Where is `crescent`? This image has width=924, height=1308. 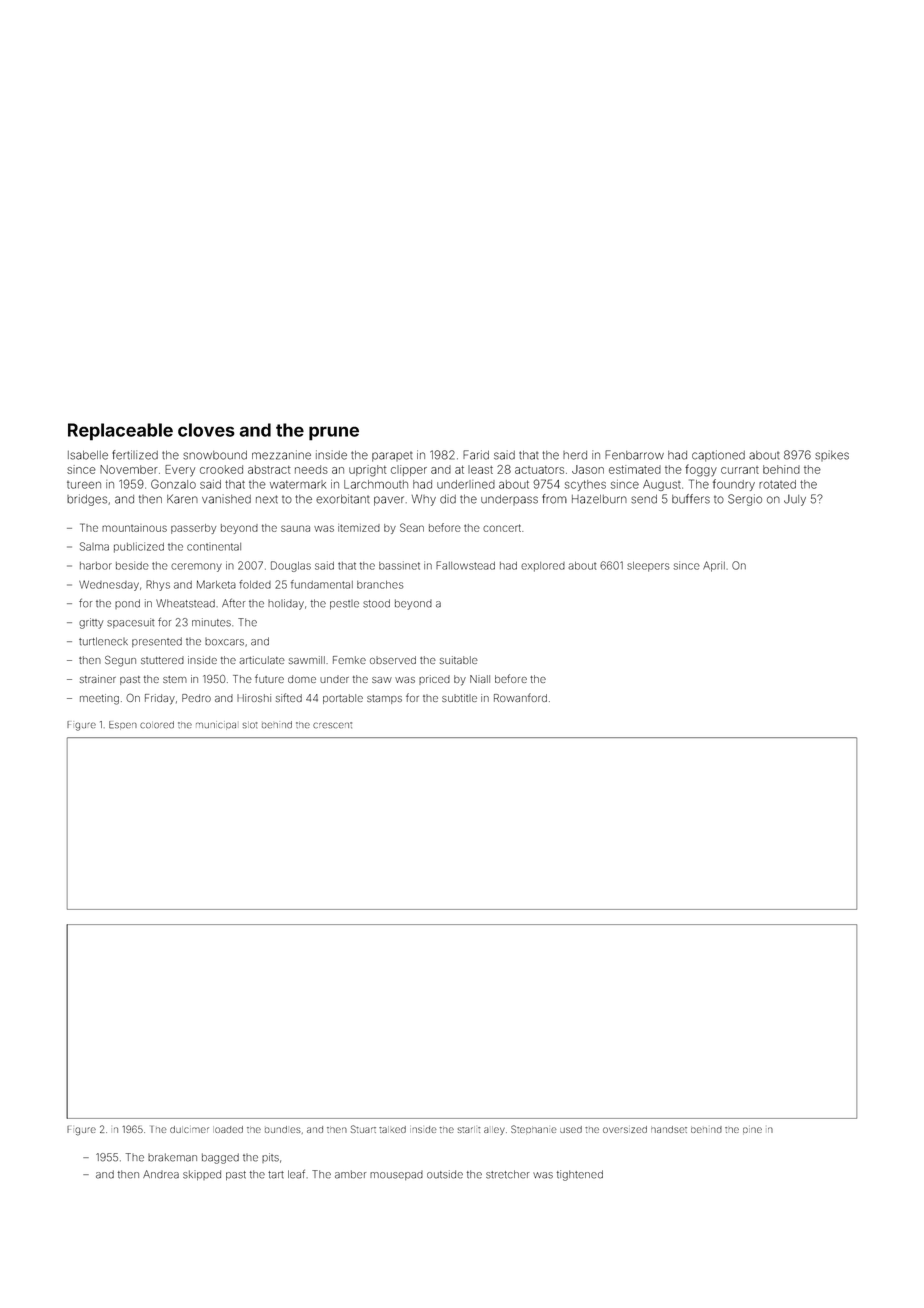 crescent is located at coordinates (332, 725).
